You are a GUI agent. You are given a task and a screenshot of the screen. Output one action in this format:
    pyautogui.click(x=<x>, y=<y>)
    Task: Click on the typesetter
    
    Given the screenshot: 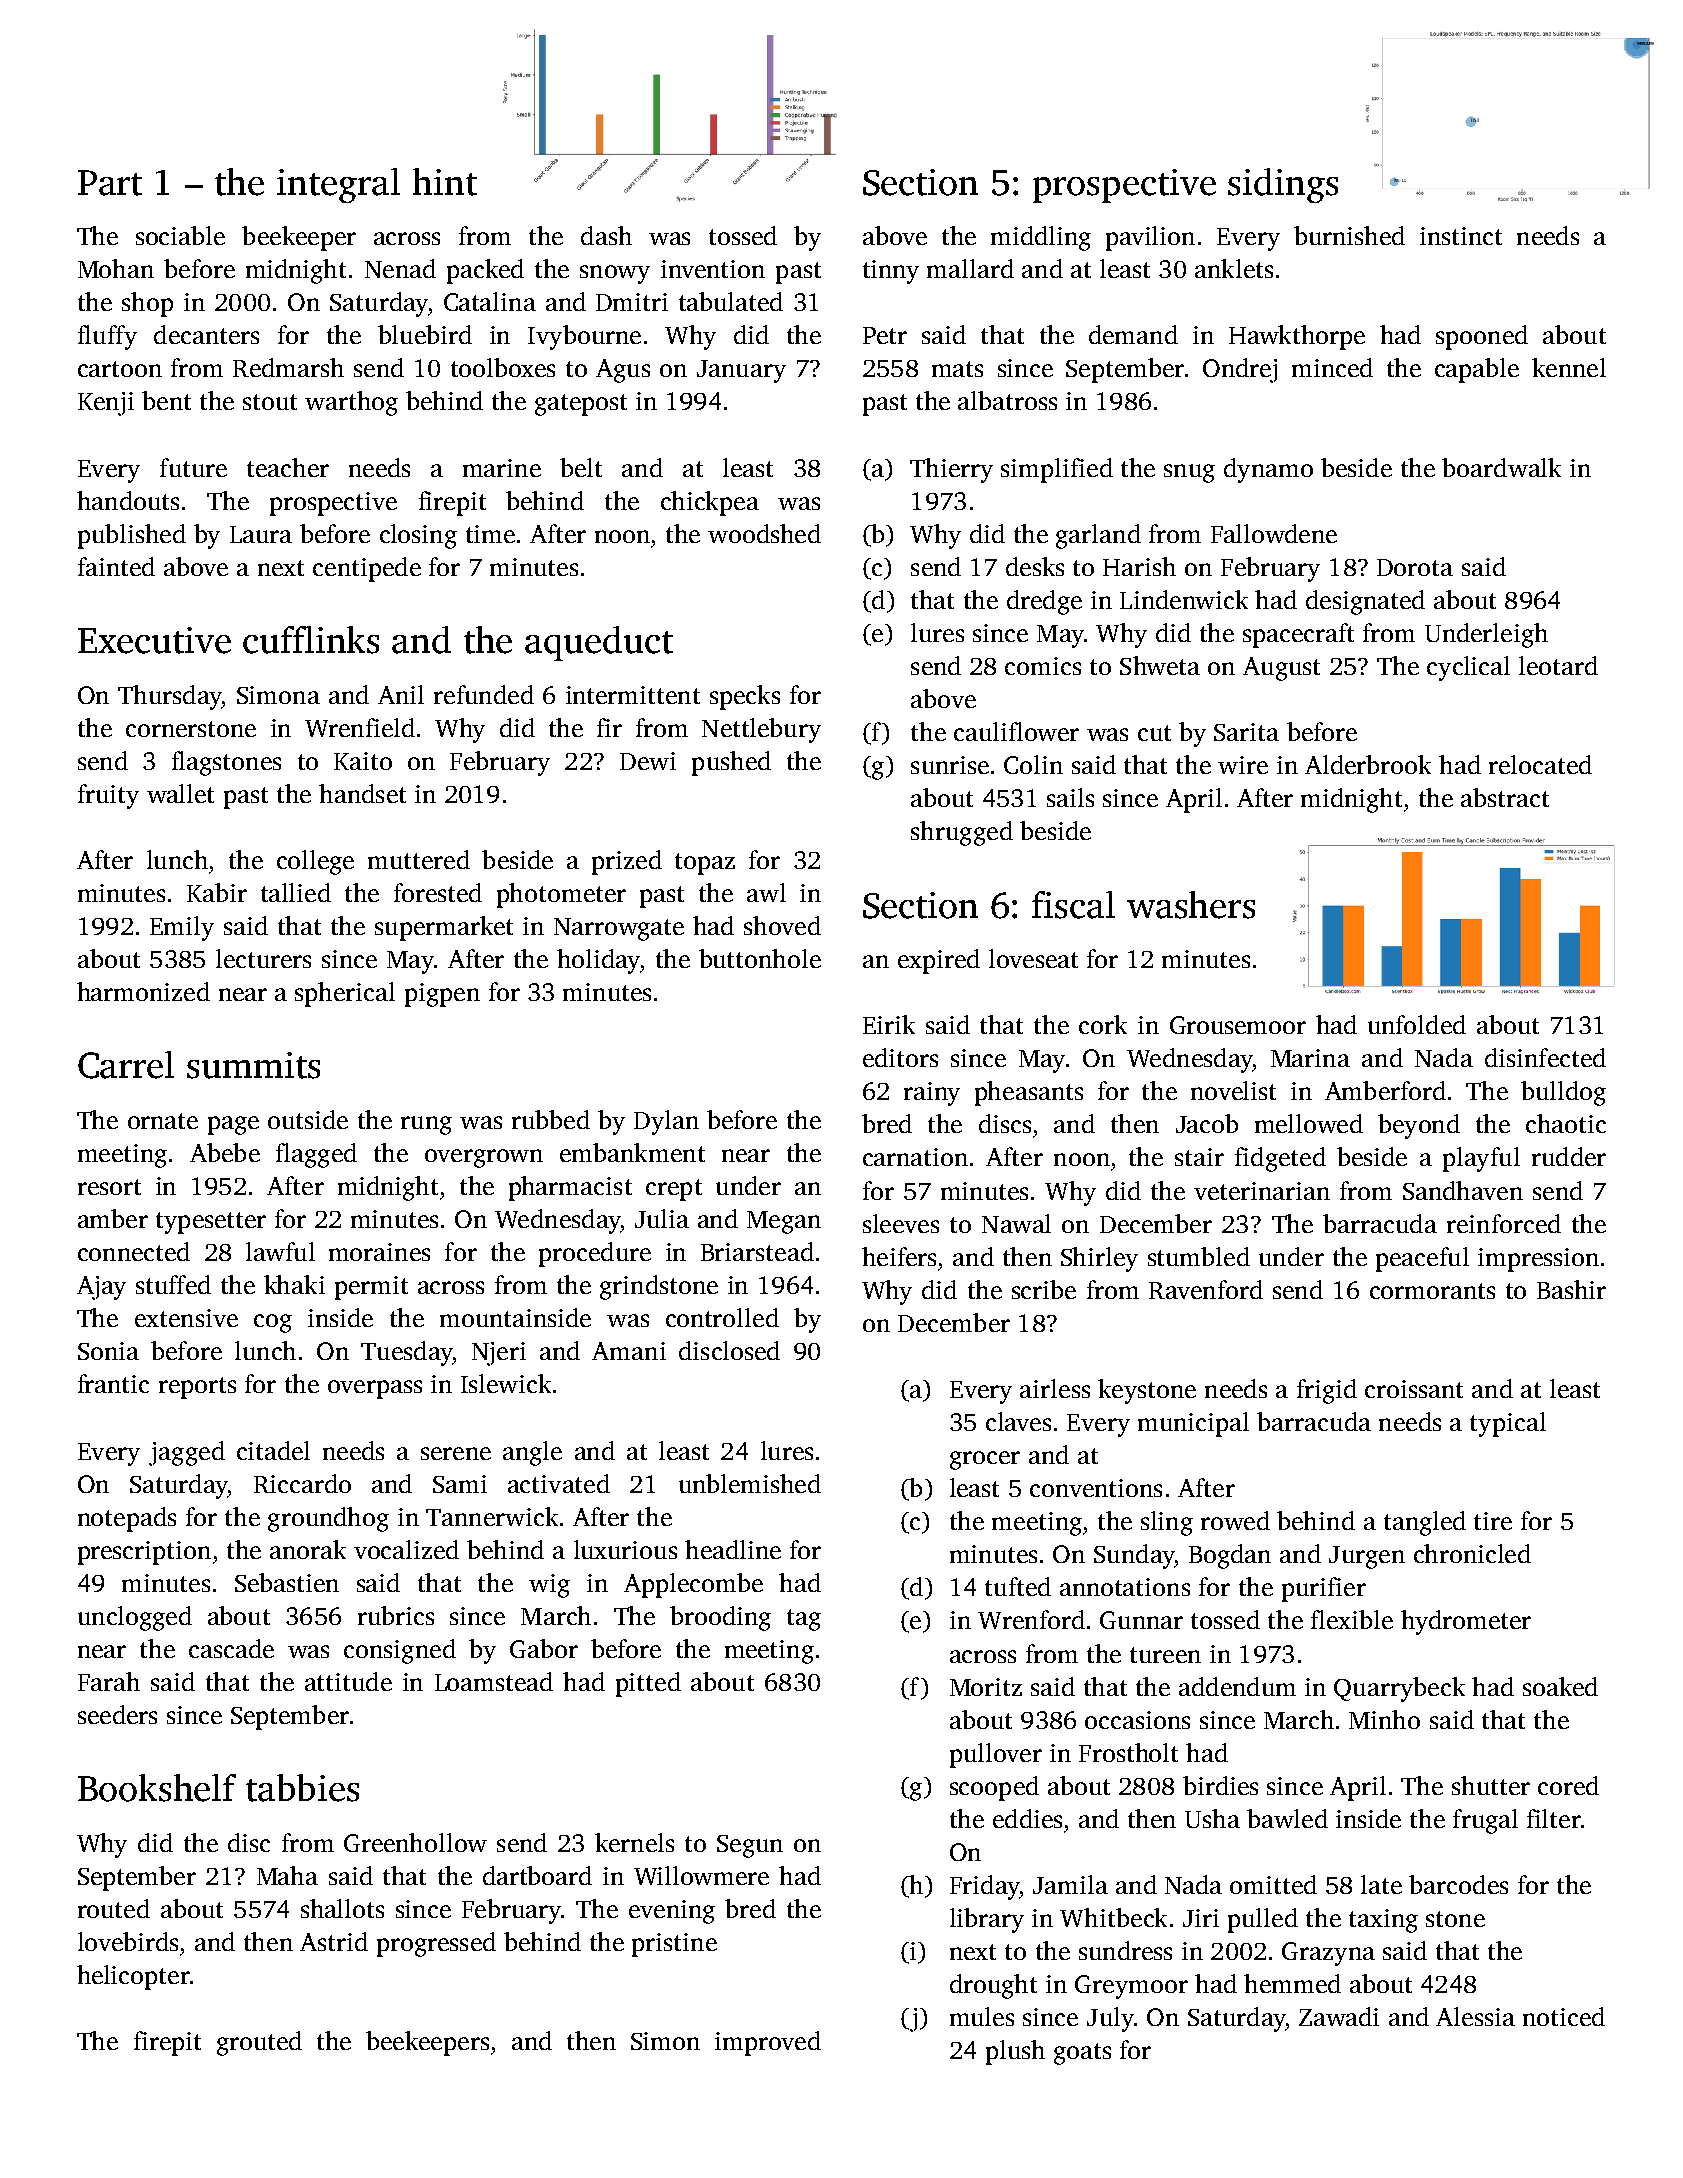 What is the action you would take?
    pyautogui.click(x=211, y=1223)
